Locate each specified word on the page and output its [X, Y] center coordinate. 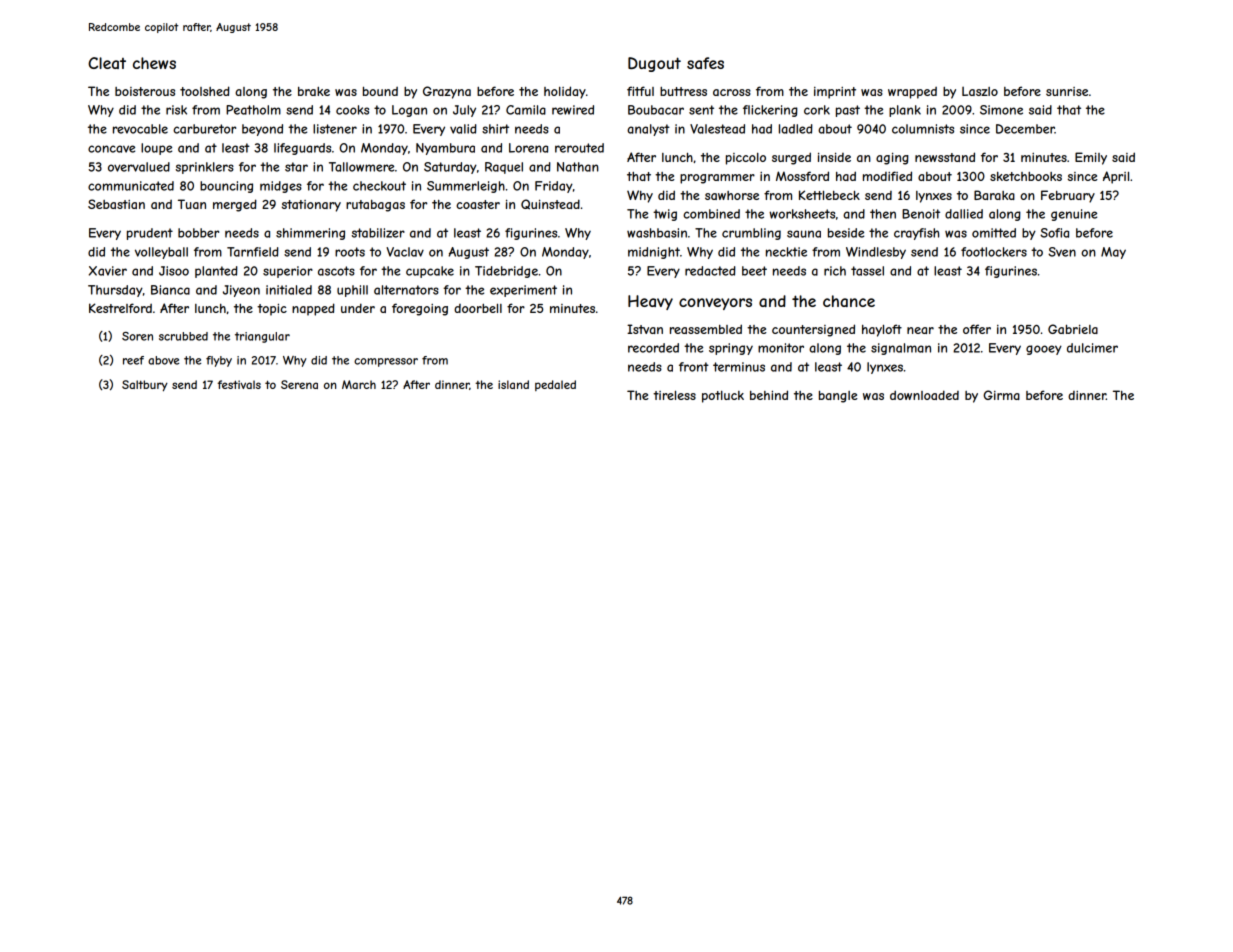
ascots [336, 271]
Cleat [107, 63]
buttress [683, 91]
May [1113, 253]
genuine [1074, 215]
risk [176, 110]
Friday [554, 187]
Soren [137, 336]
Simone [1001, 110]
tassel [867, 271]
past [848, 111]
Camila [526, 110]
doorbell [478, 308]
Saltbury [145, 386]
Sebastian [116, 204]
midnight [654, 253]
